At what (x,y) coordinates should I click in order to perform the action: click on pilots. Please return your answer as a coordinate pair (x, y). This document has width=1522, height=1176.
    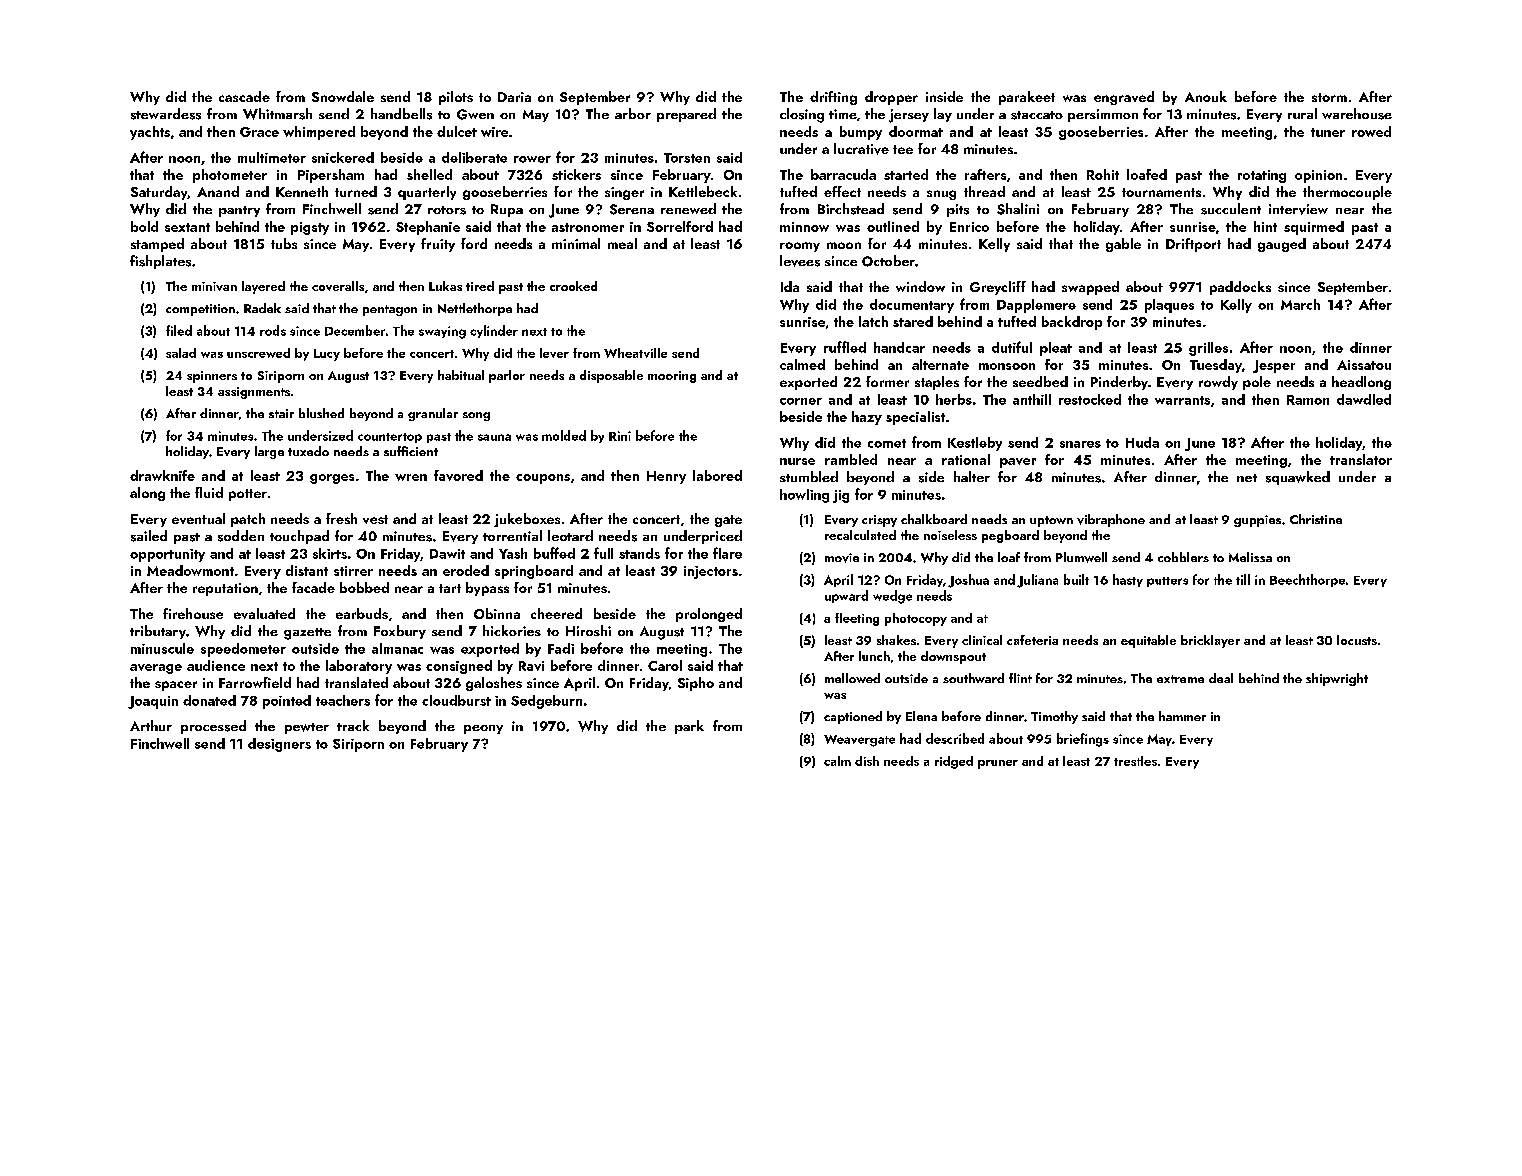
    Looking at the image, I should click on (456, 98).
